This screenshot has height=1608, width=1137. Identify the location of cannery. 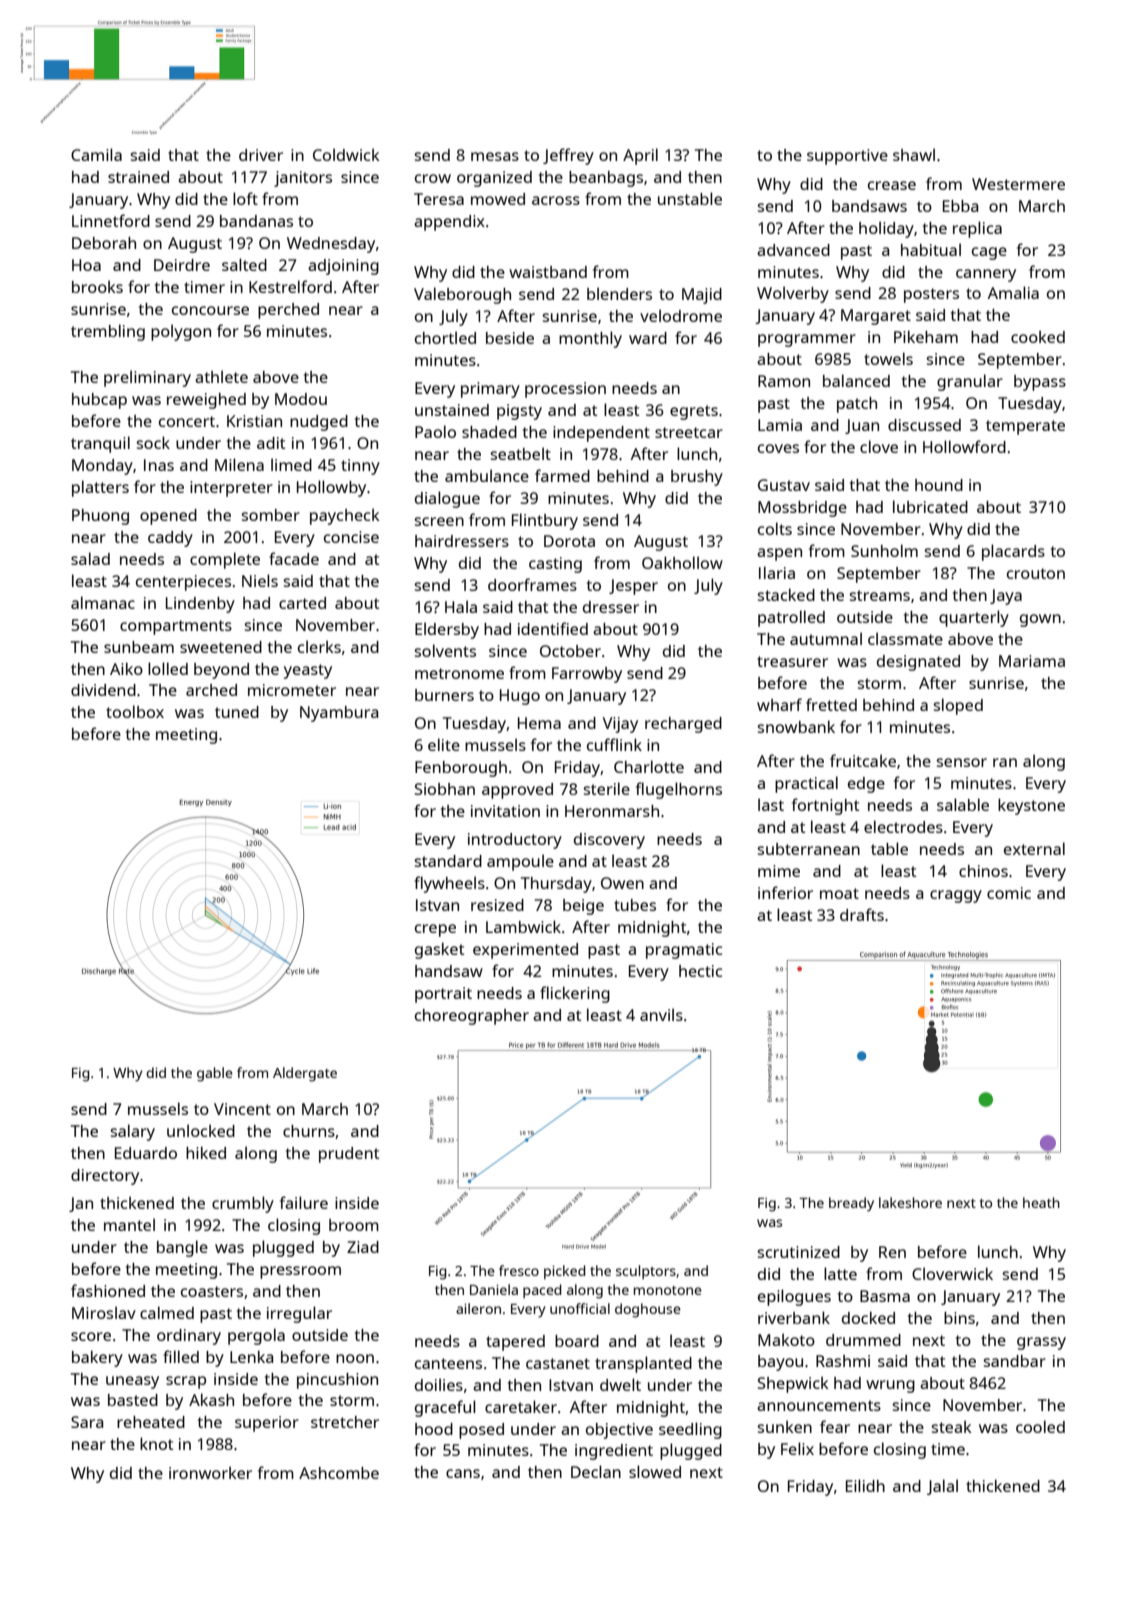
(986, 275).
